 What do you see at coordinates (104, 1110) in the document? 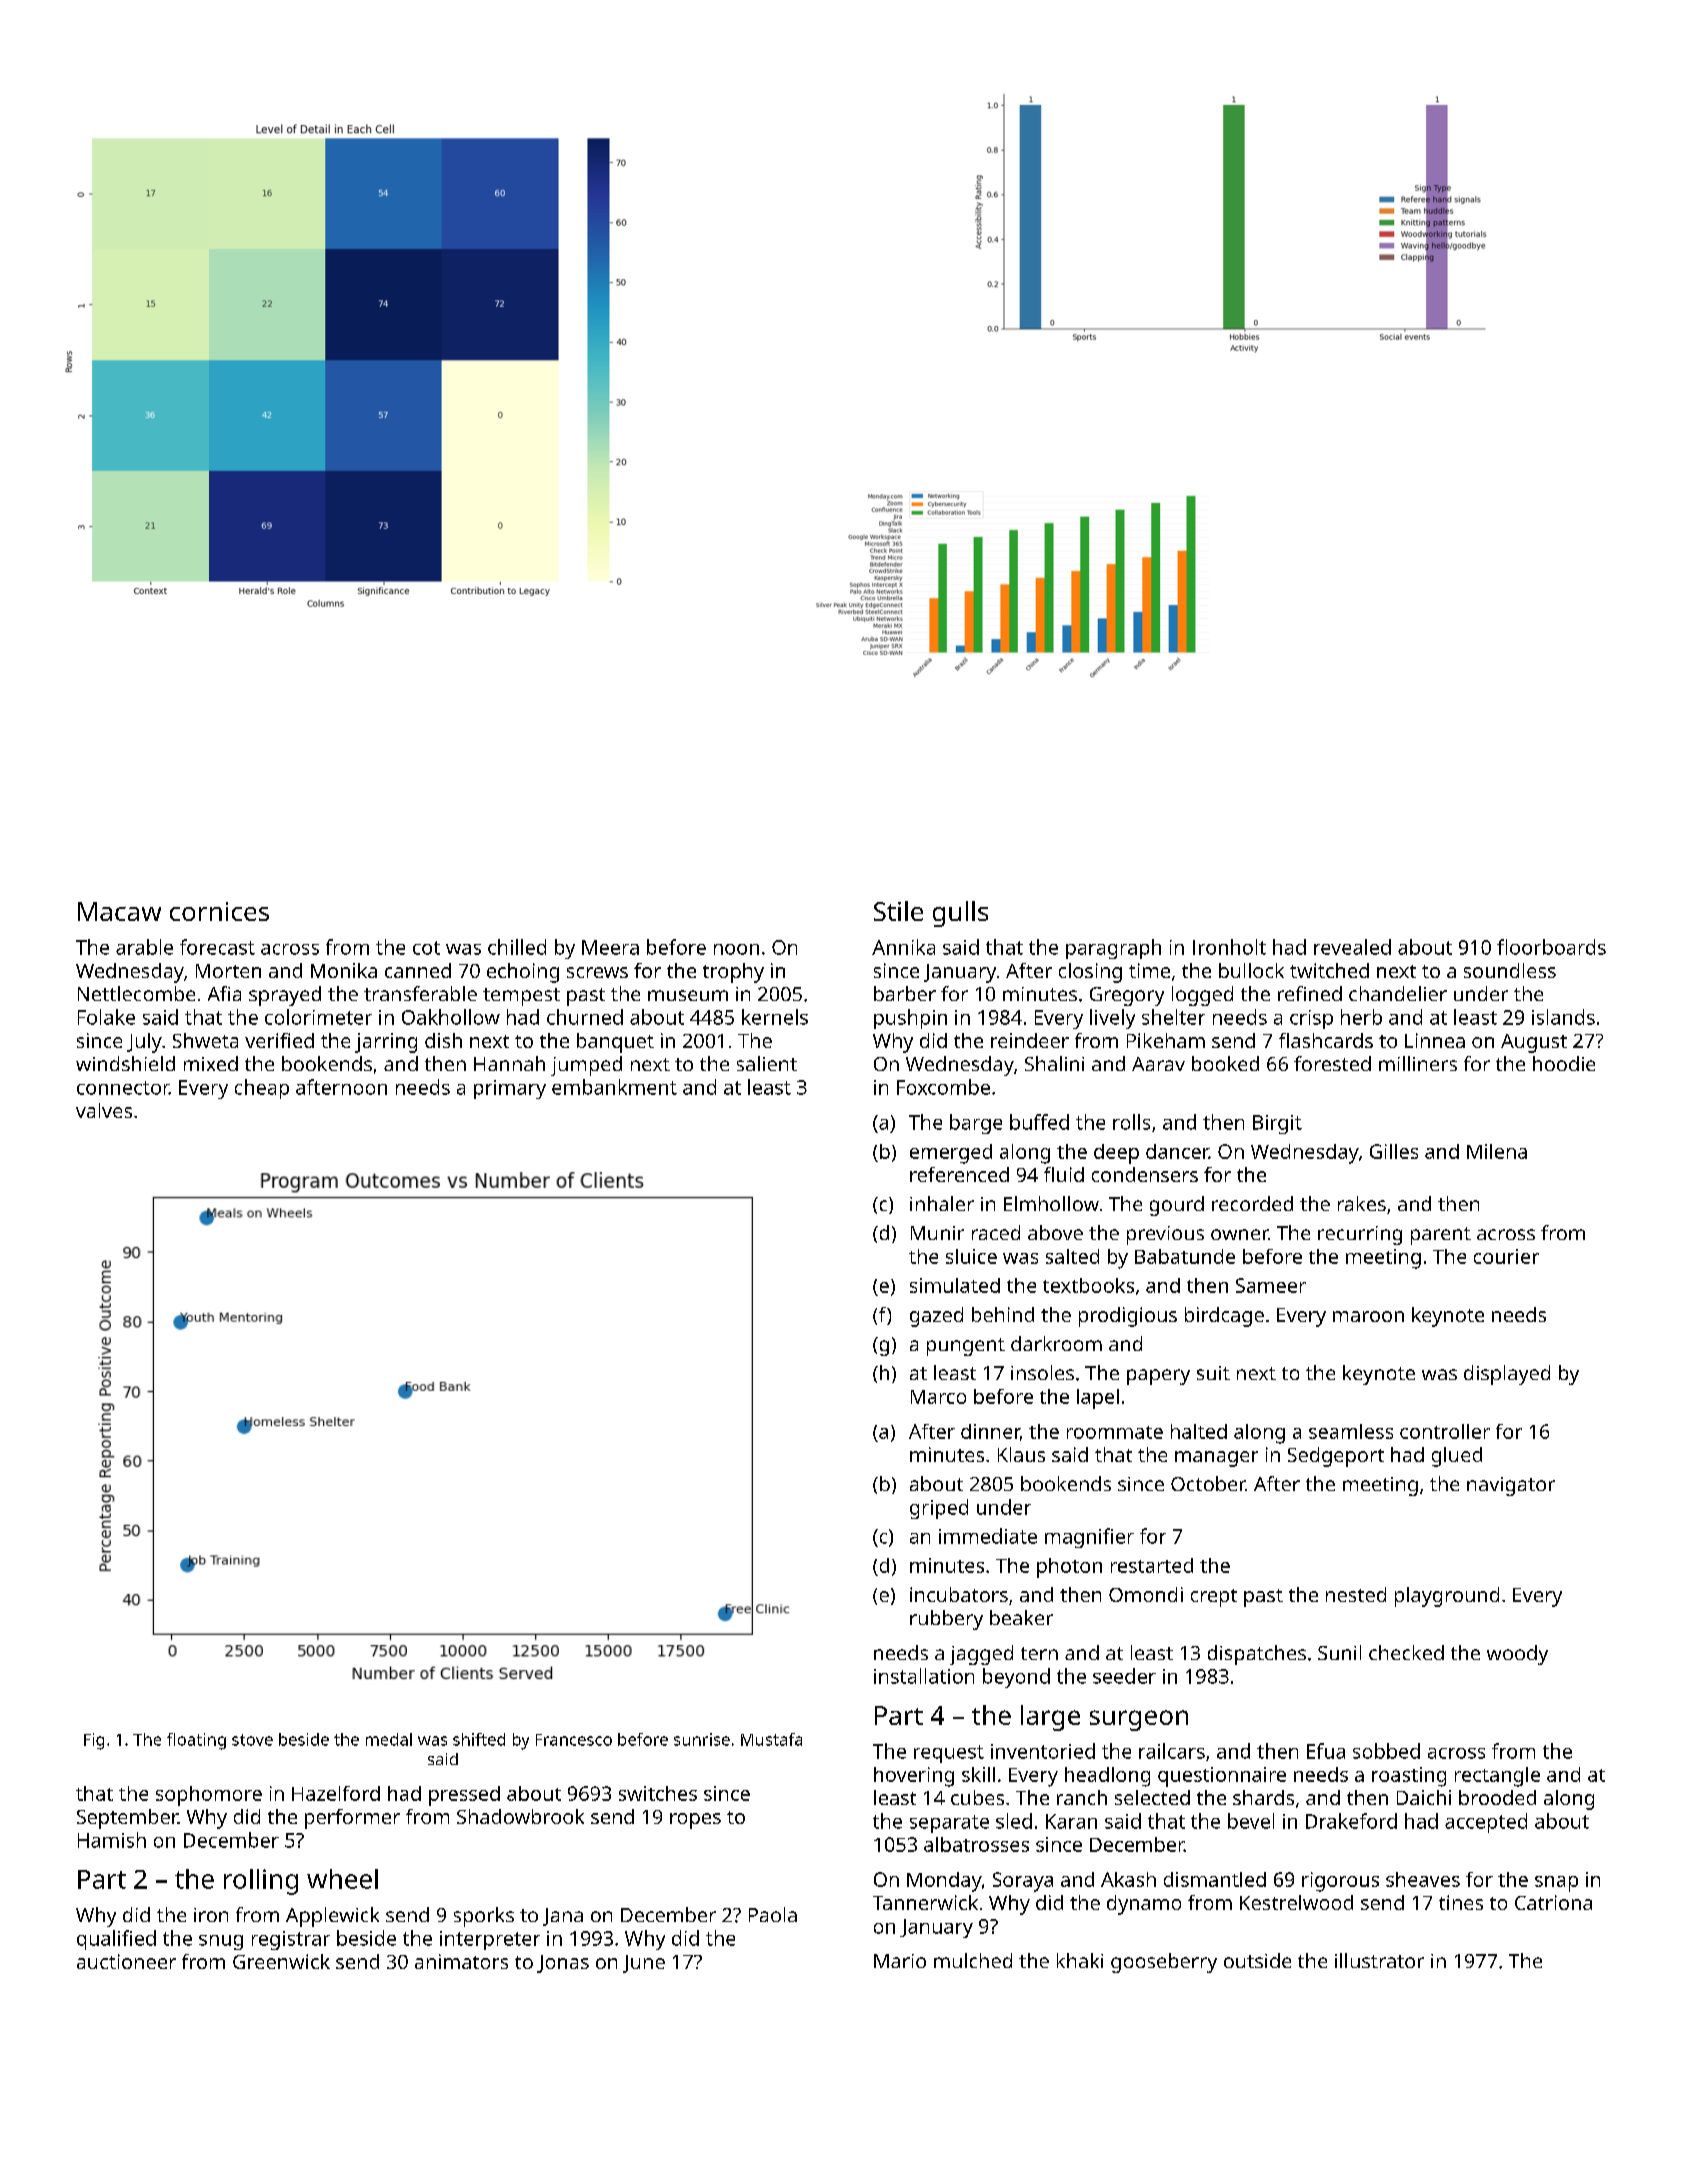
I see `valves` at bounding box center [104, 1110].
